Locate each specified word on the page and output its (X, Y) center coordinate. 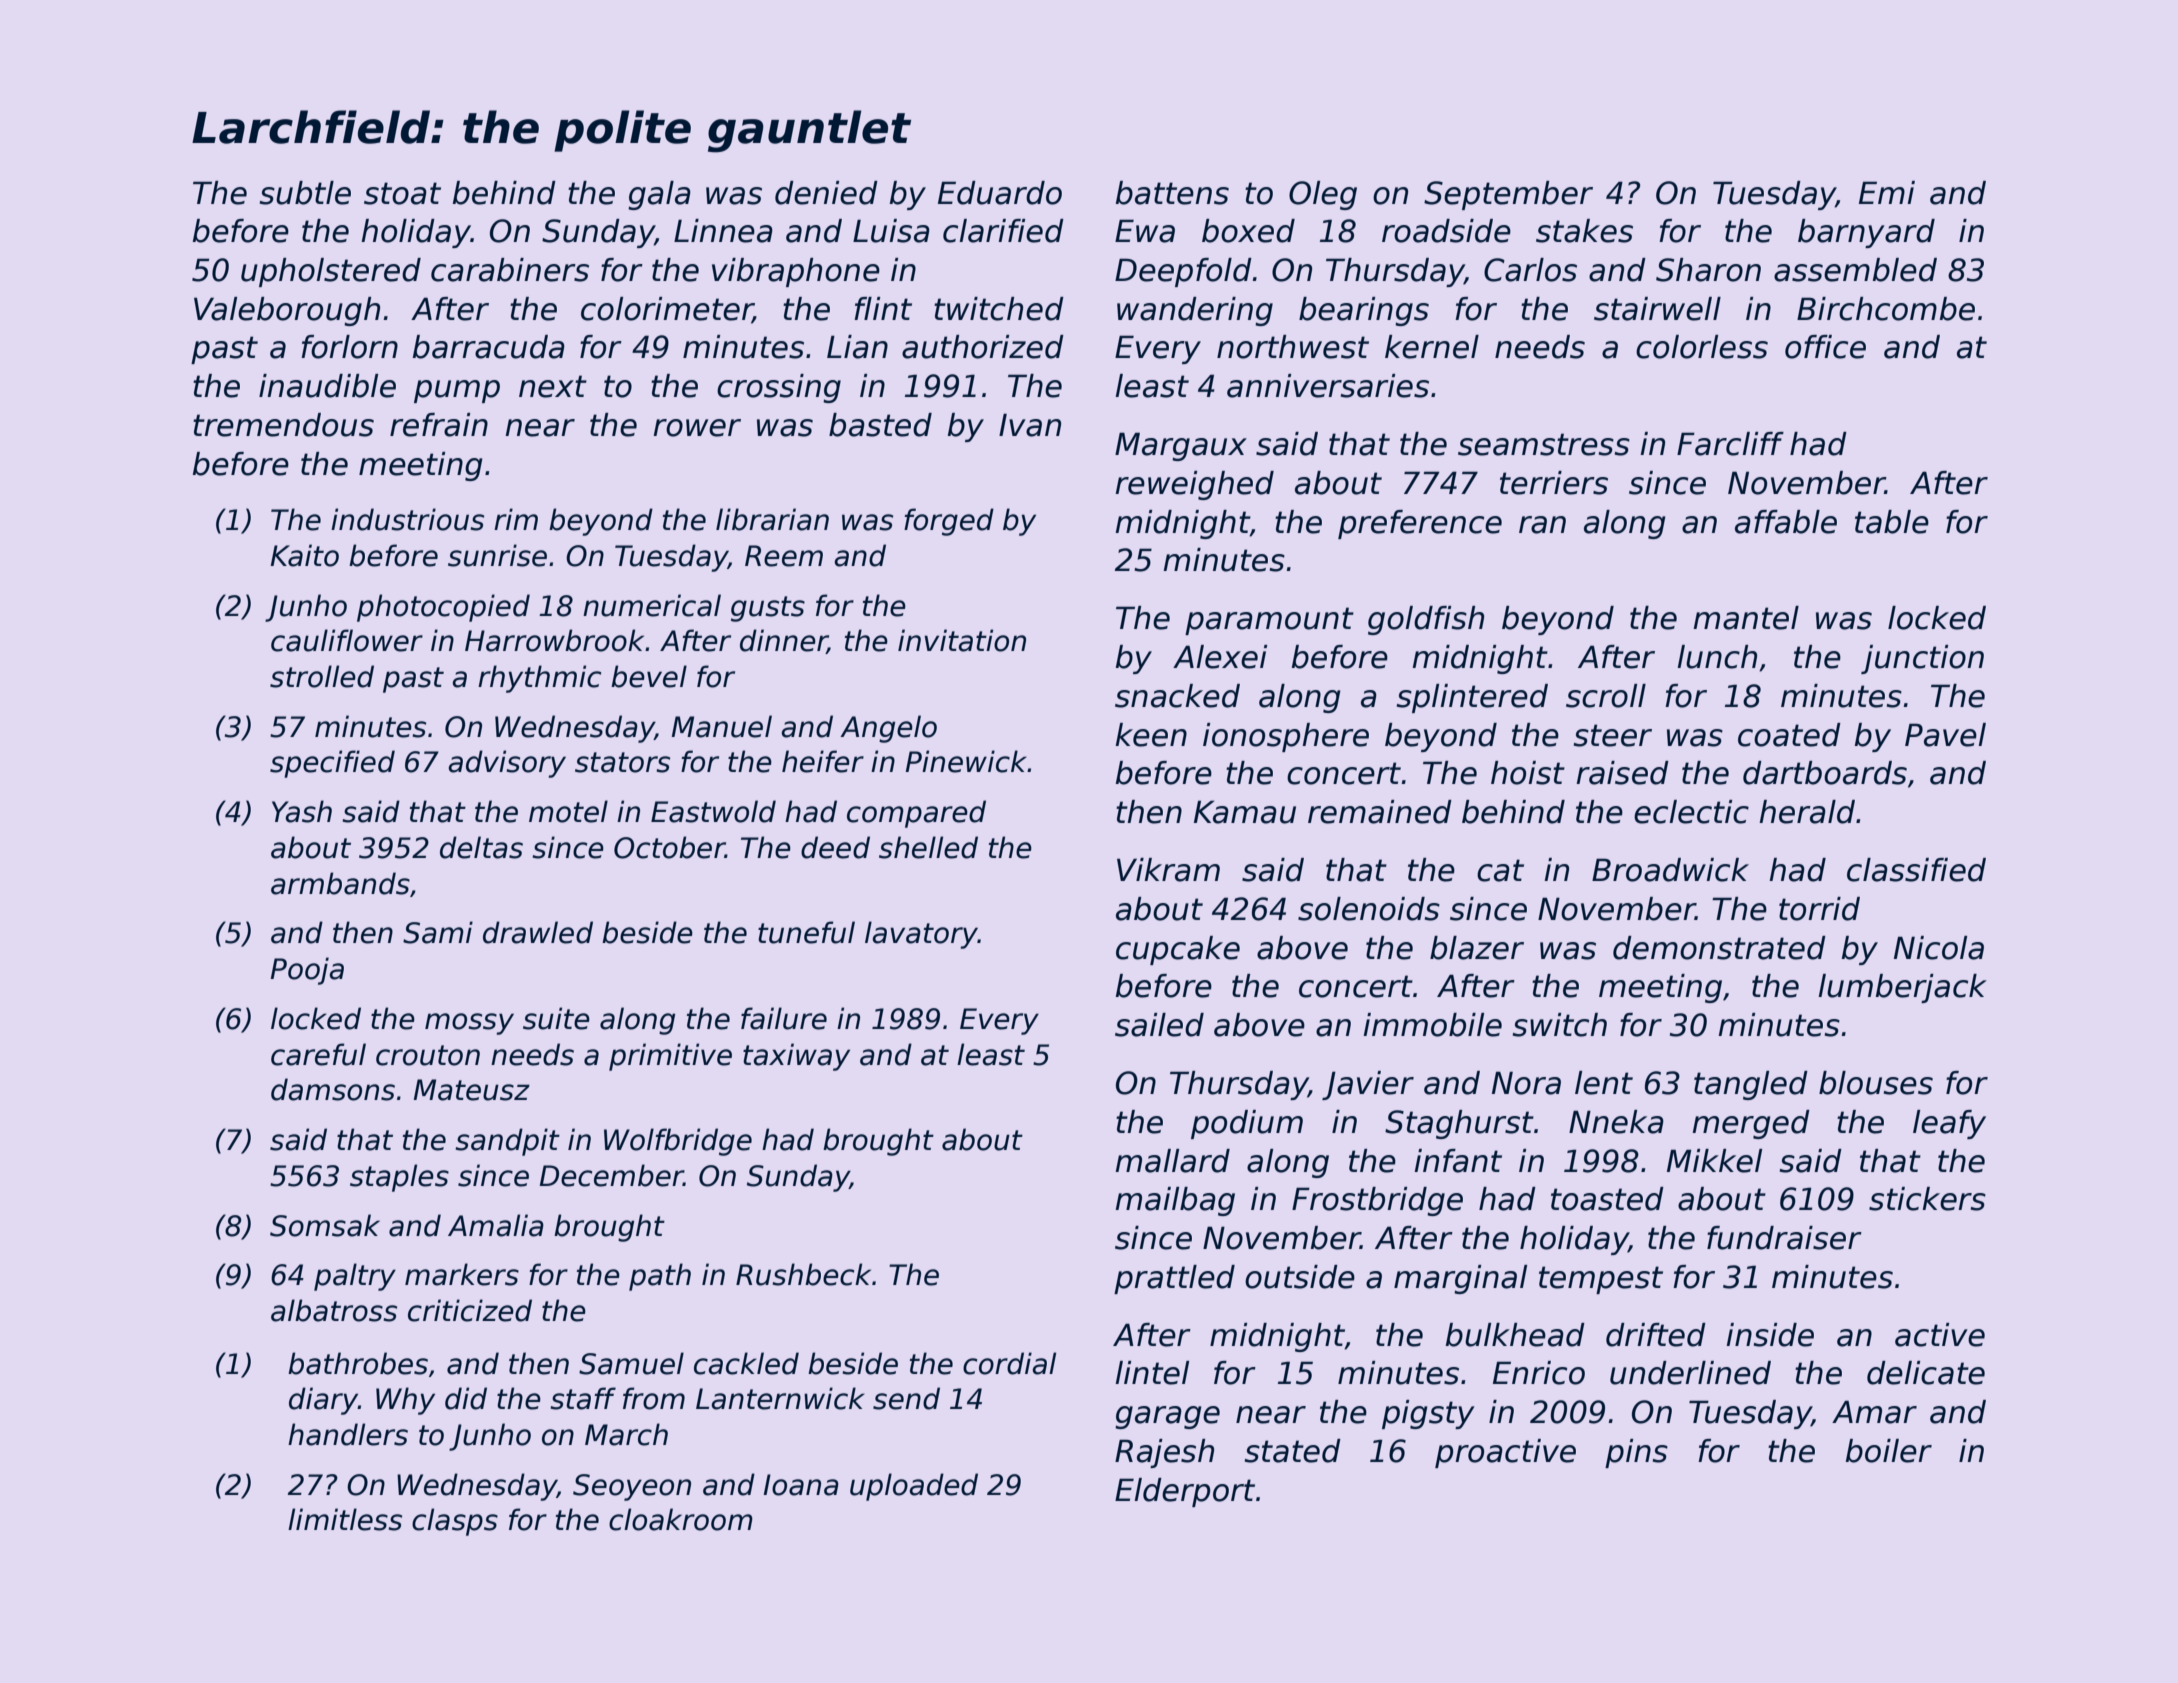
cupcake (1178, 950)
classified (1916, 870)
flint (883, 308)
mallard (1172, 1161)
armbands (340, 883)
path (660, 1277)
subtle (305, 193)
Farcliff (1730, 444)
